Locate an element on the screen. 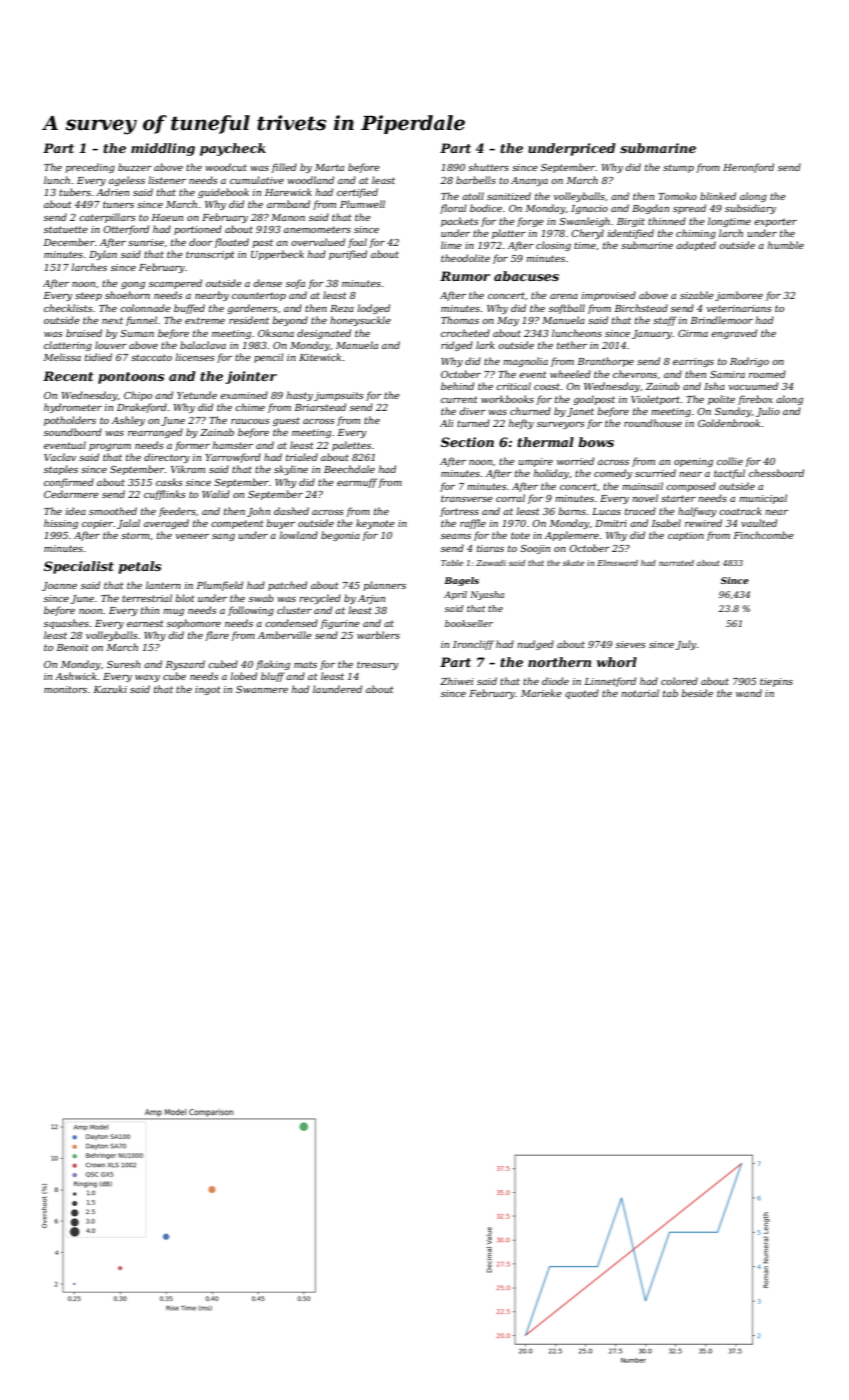  ingot is located at coordinates (208, 690).
